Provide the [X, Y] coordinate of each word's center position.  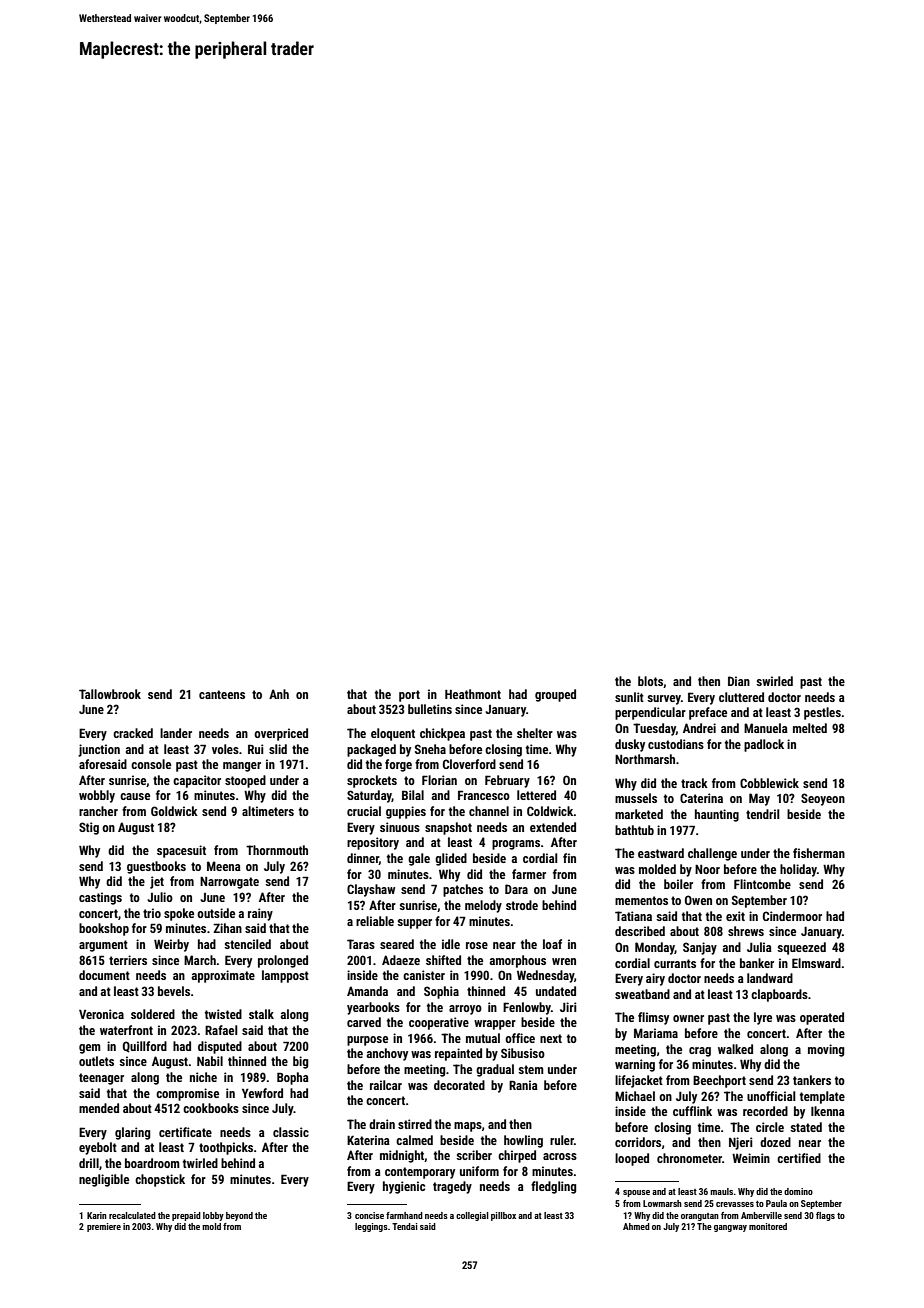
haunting [717, 815]
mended [99, 1108]
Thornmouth [277, 850]
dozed [775, 1142]
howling [523, 1141]
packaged [371, 750]
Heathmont [473, 694]
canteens [222, 694]
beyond [239, 1216]
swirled [774, 681]
